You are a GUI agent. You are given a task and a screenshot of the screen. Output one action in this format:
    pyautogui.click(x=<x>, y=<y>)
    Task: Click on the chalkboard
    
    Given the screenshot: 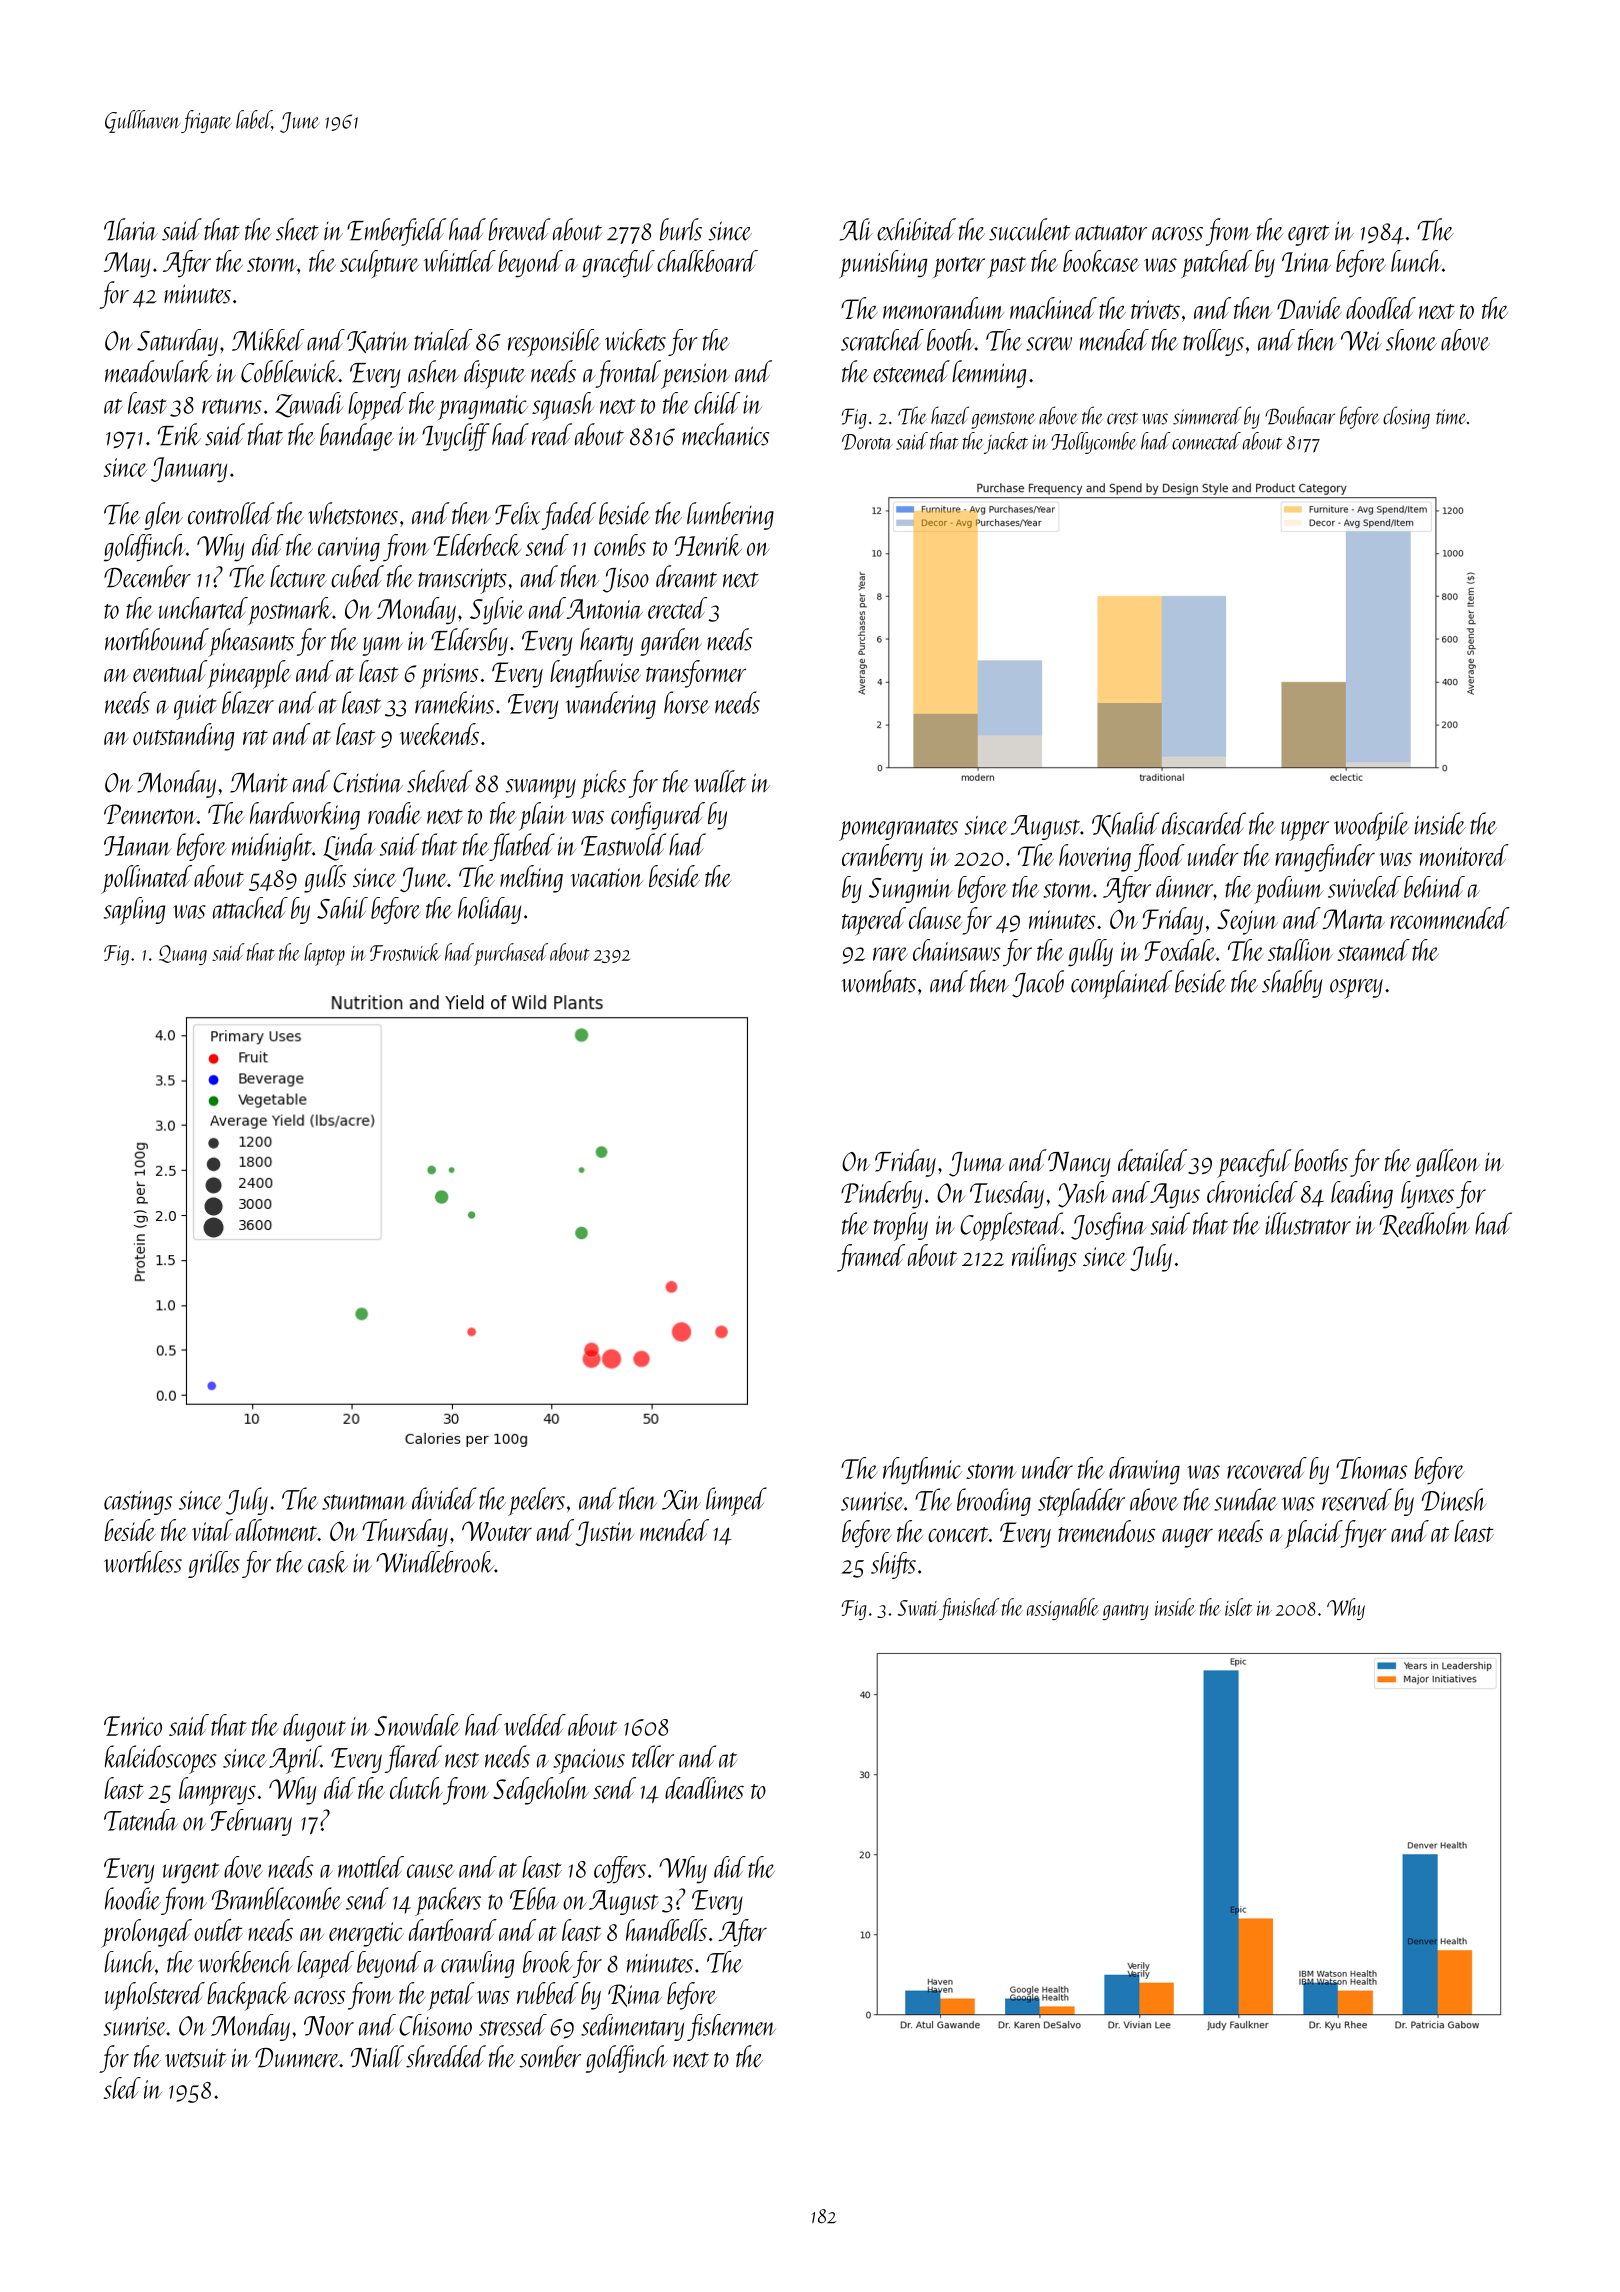 What is the action you would take?
    pyautogui.click(x=707, y=261)
